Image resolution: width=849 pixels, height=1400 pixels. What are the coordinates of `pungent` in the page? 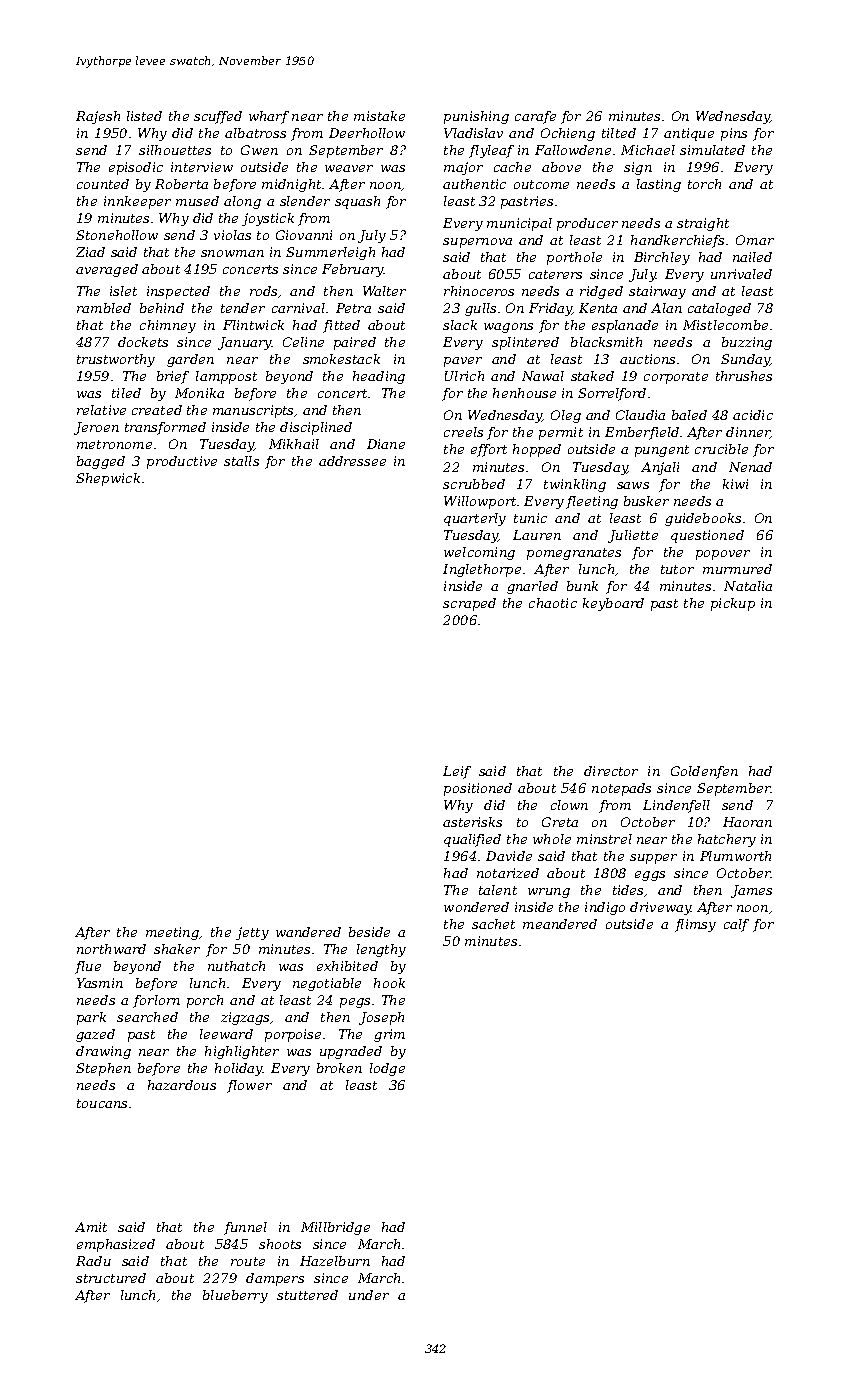 It's located at (662, 451).
